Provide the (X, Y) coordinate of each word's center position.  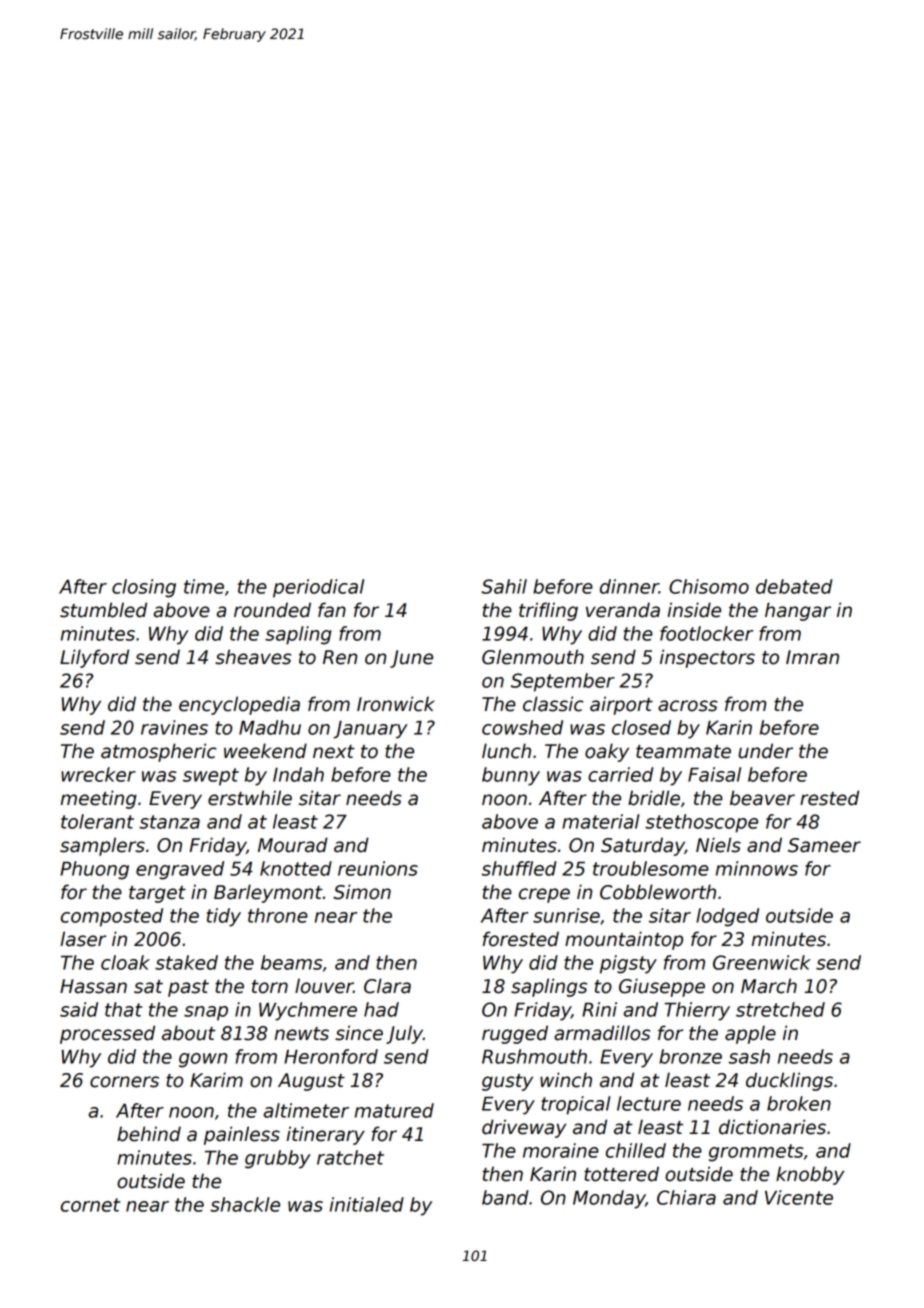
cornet (91, 1205)
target (157, 894)
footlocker (706, 633)
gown (203, 1060)
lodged (727, 917)
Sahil (504, 586)
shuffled (519, 868)
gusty (507, 1082)
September (563, 682)
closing (144, 588)
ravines (174, 727)
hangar (798, 611)
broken (799, 1103)
